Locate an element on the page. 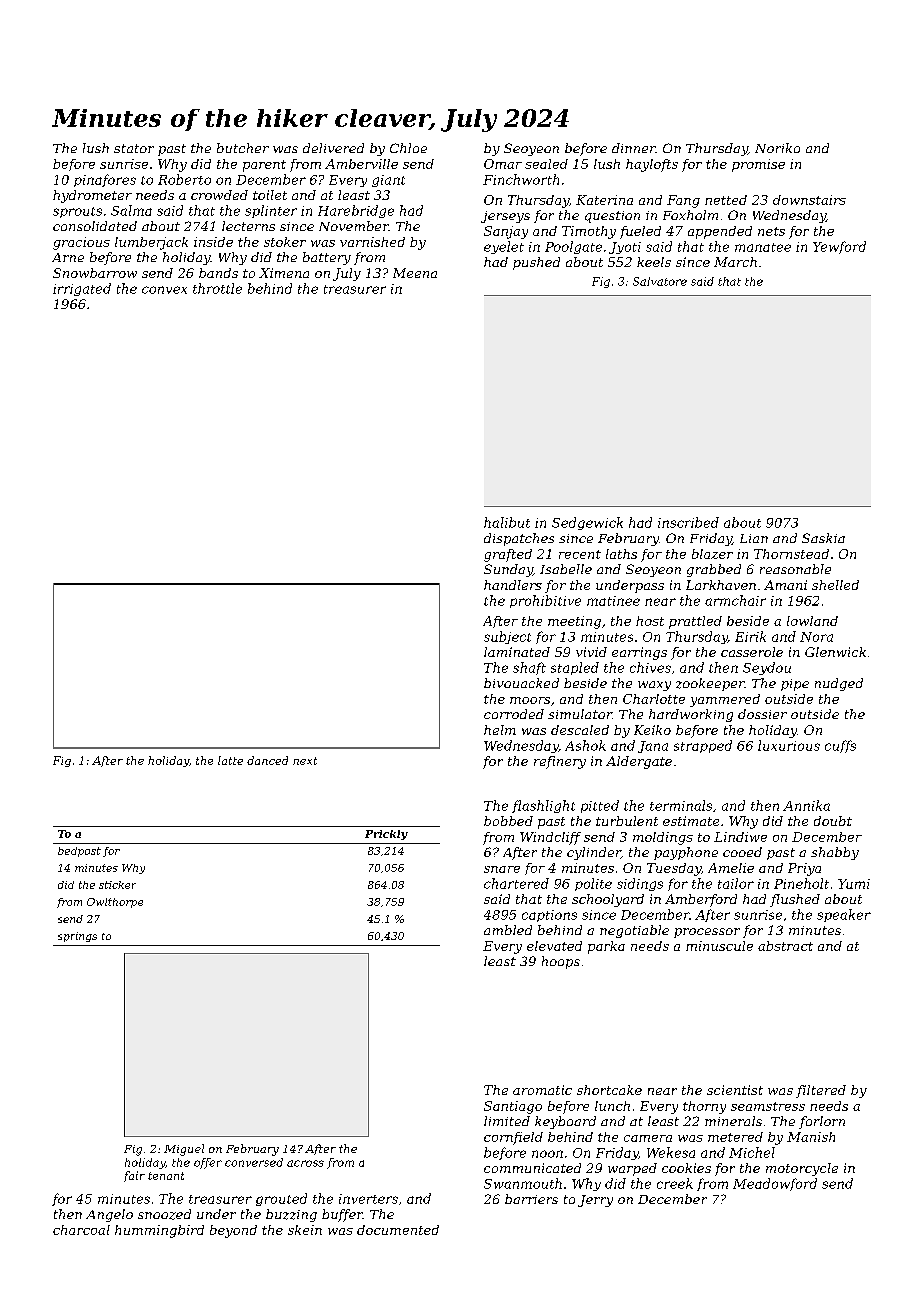 The height and width of the image is (1308, 924). latte is located at coordinates (230, 760).
